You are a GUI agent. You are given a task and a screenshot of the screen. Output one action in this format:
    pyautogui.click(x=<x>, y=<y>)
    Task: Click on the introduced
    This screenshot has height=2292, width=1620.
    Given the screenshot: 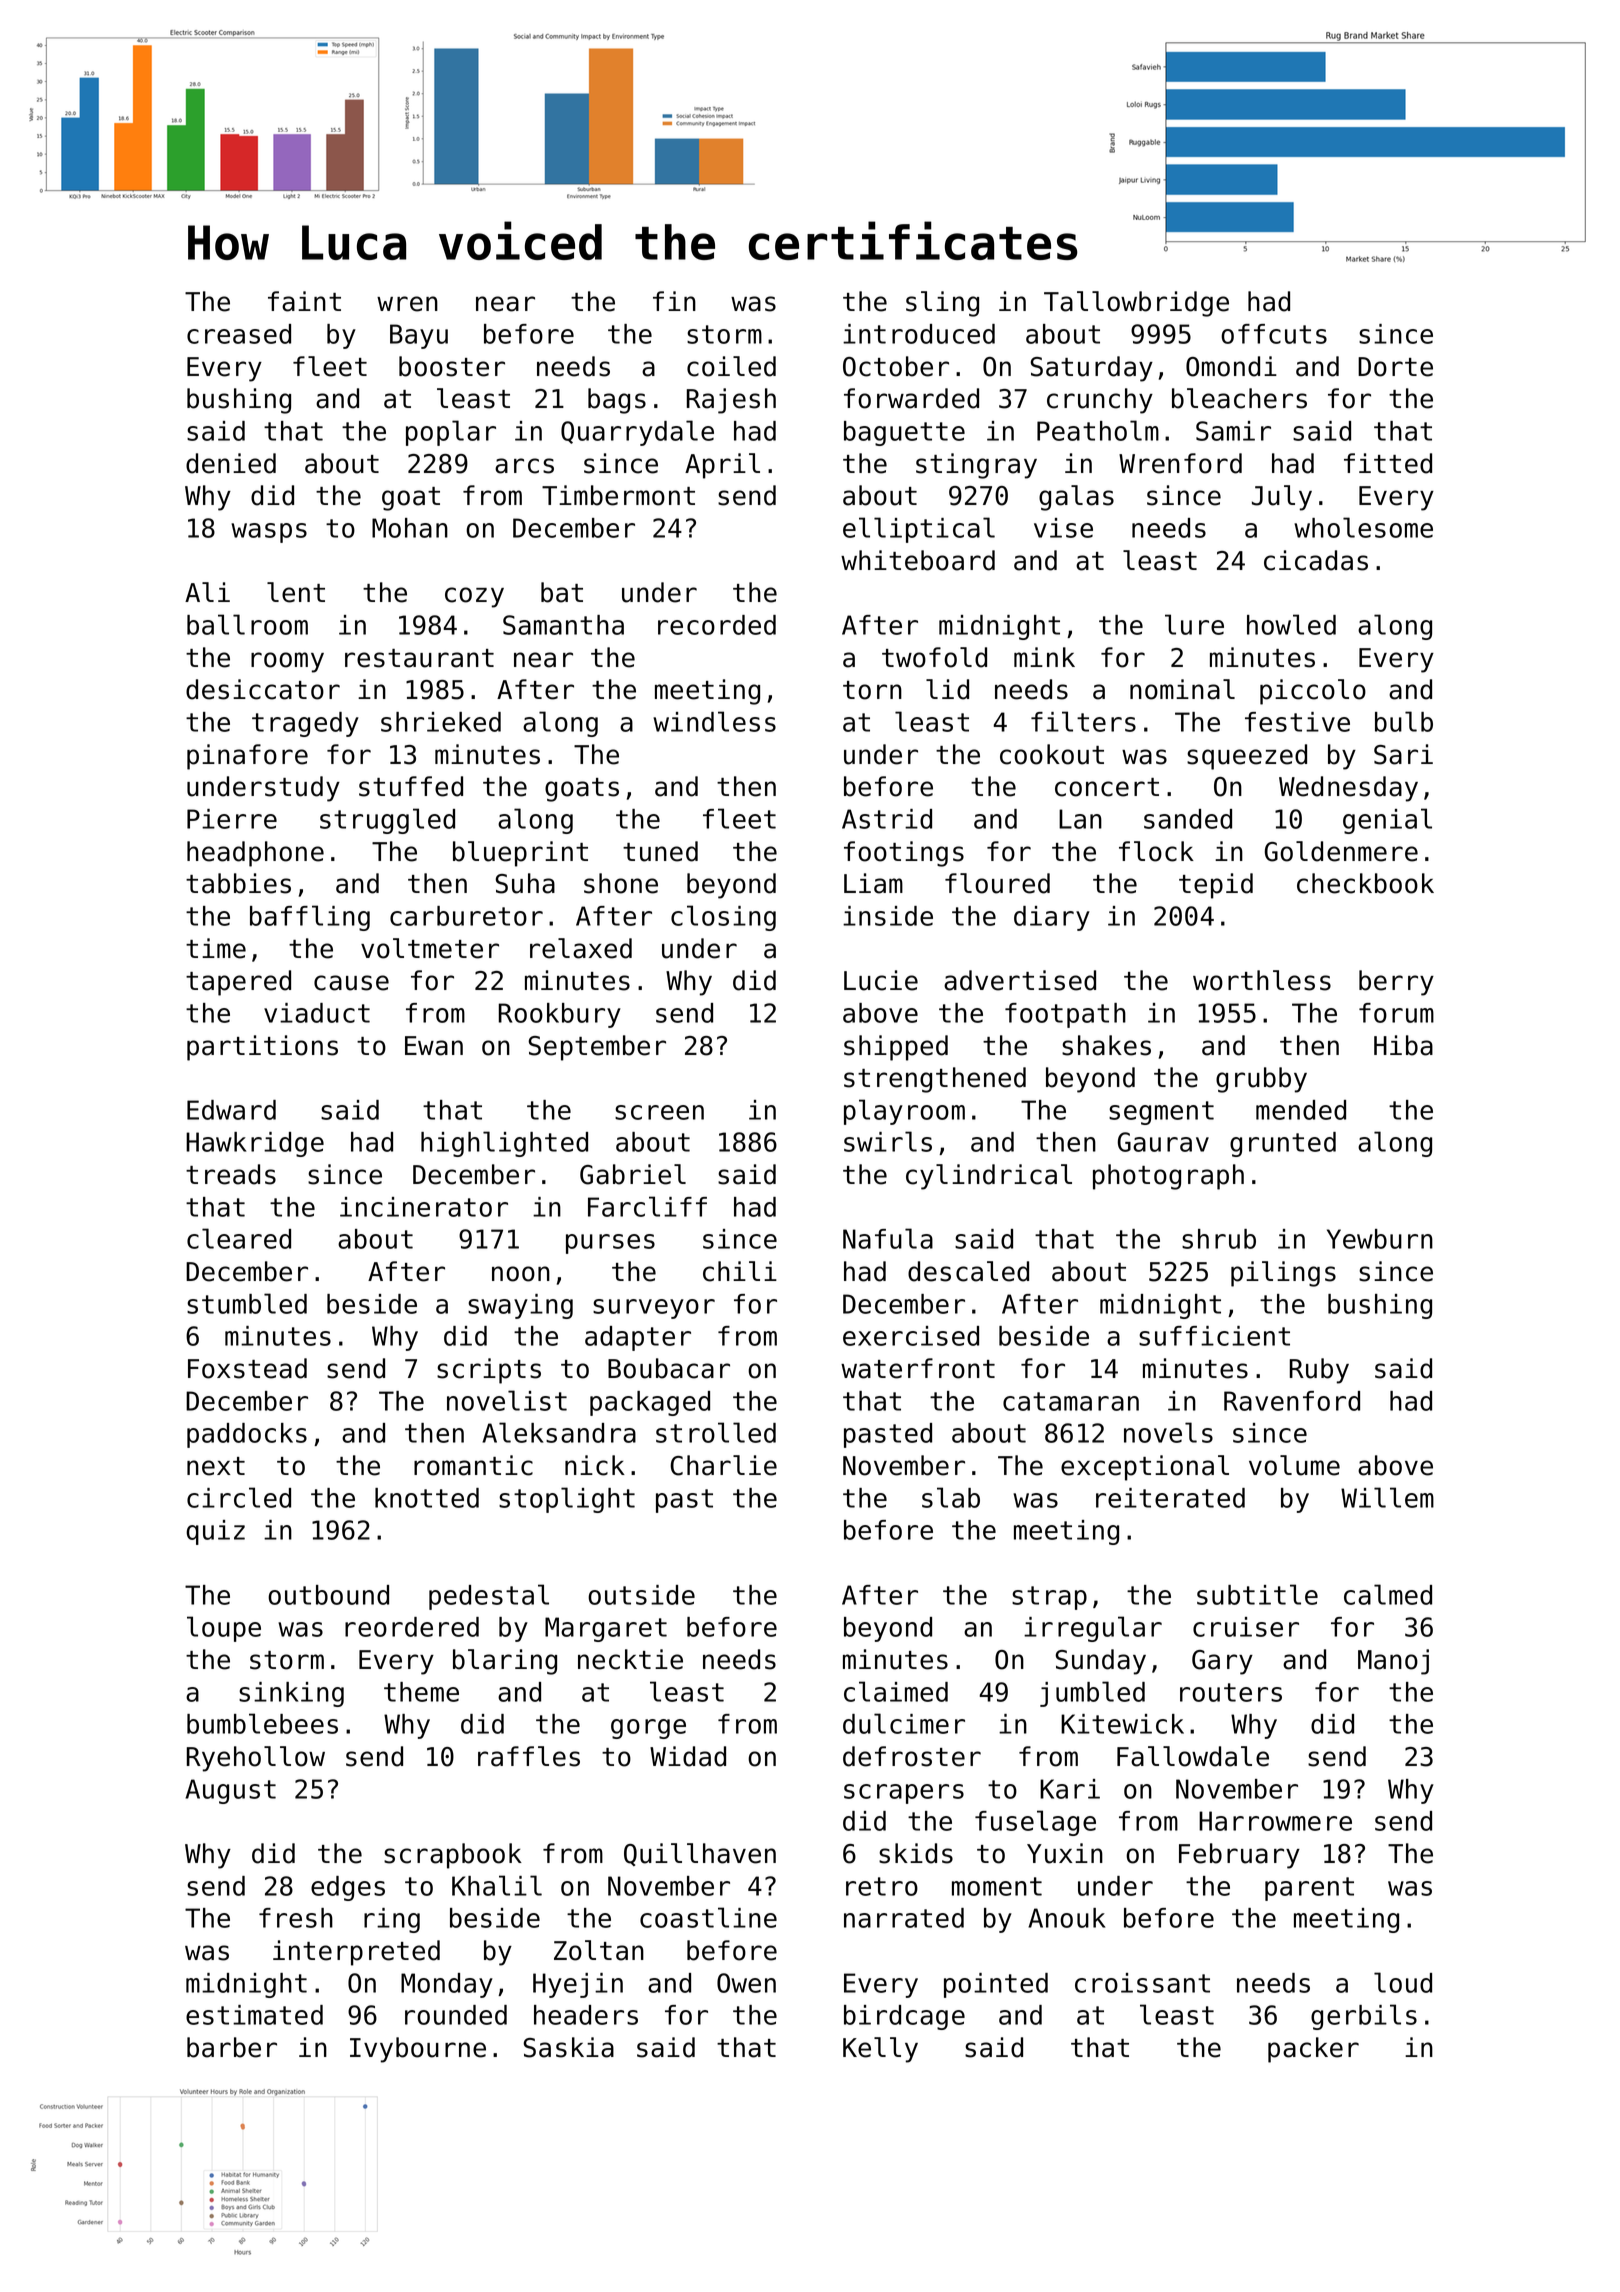 What is the action you would take?
    pyautogui.click(x=919, y=334)
